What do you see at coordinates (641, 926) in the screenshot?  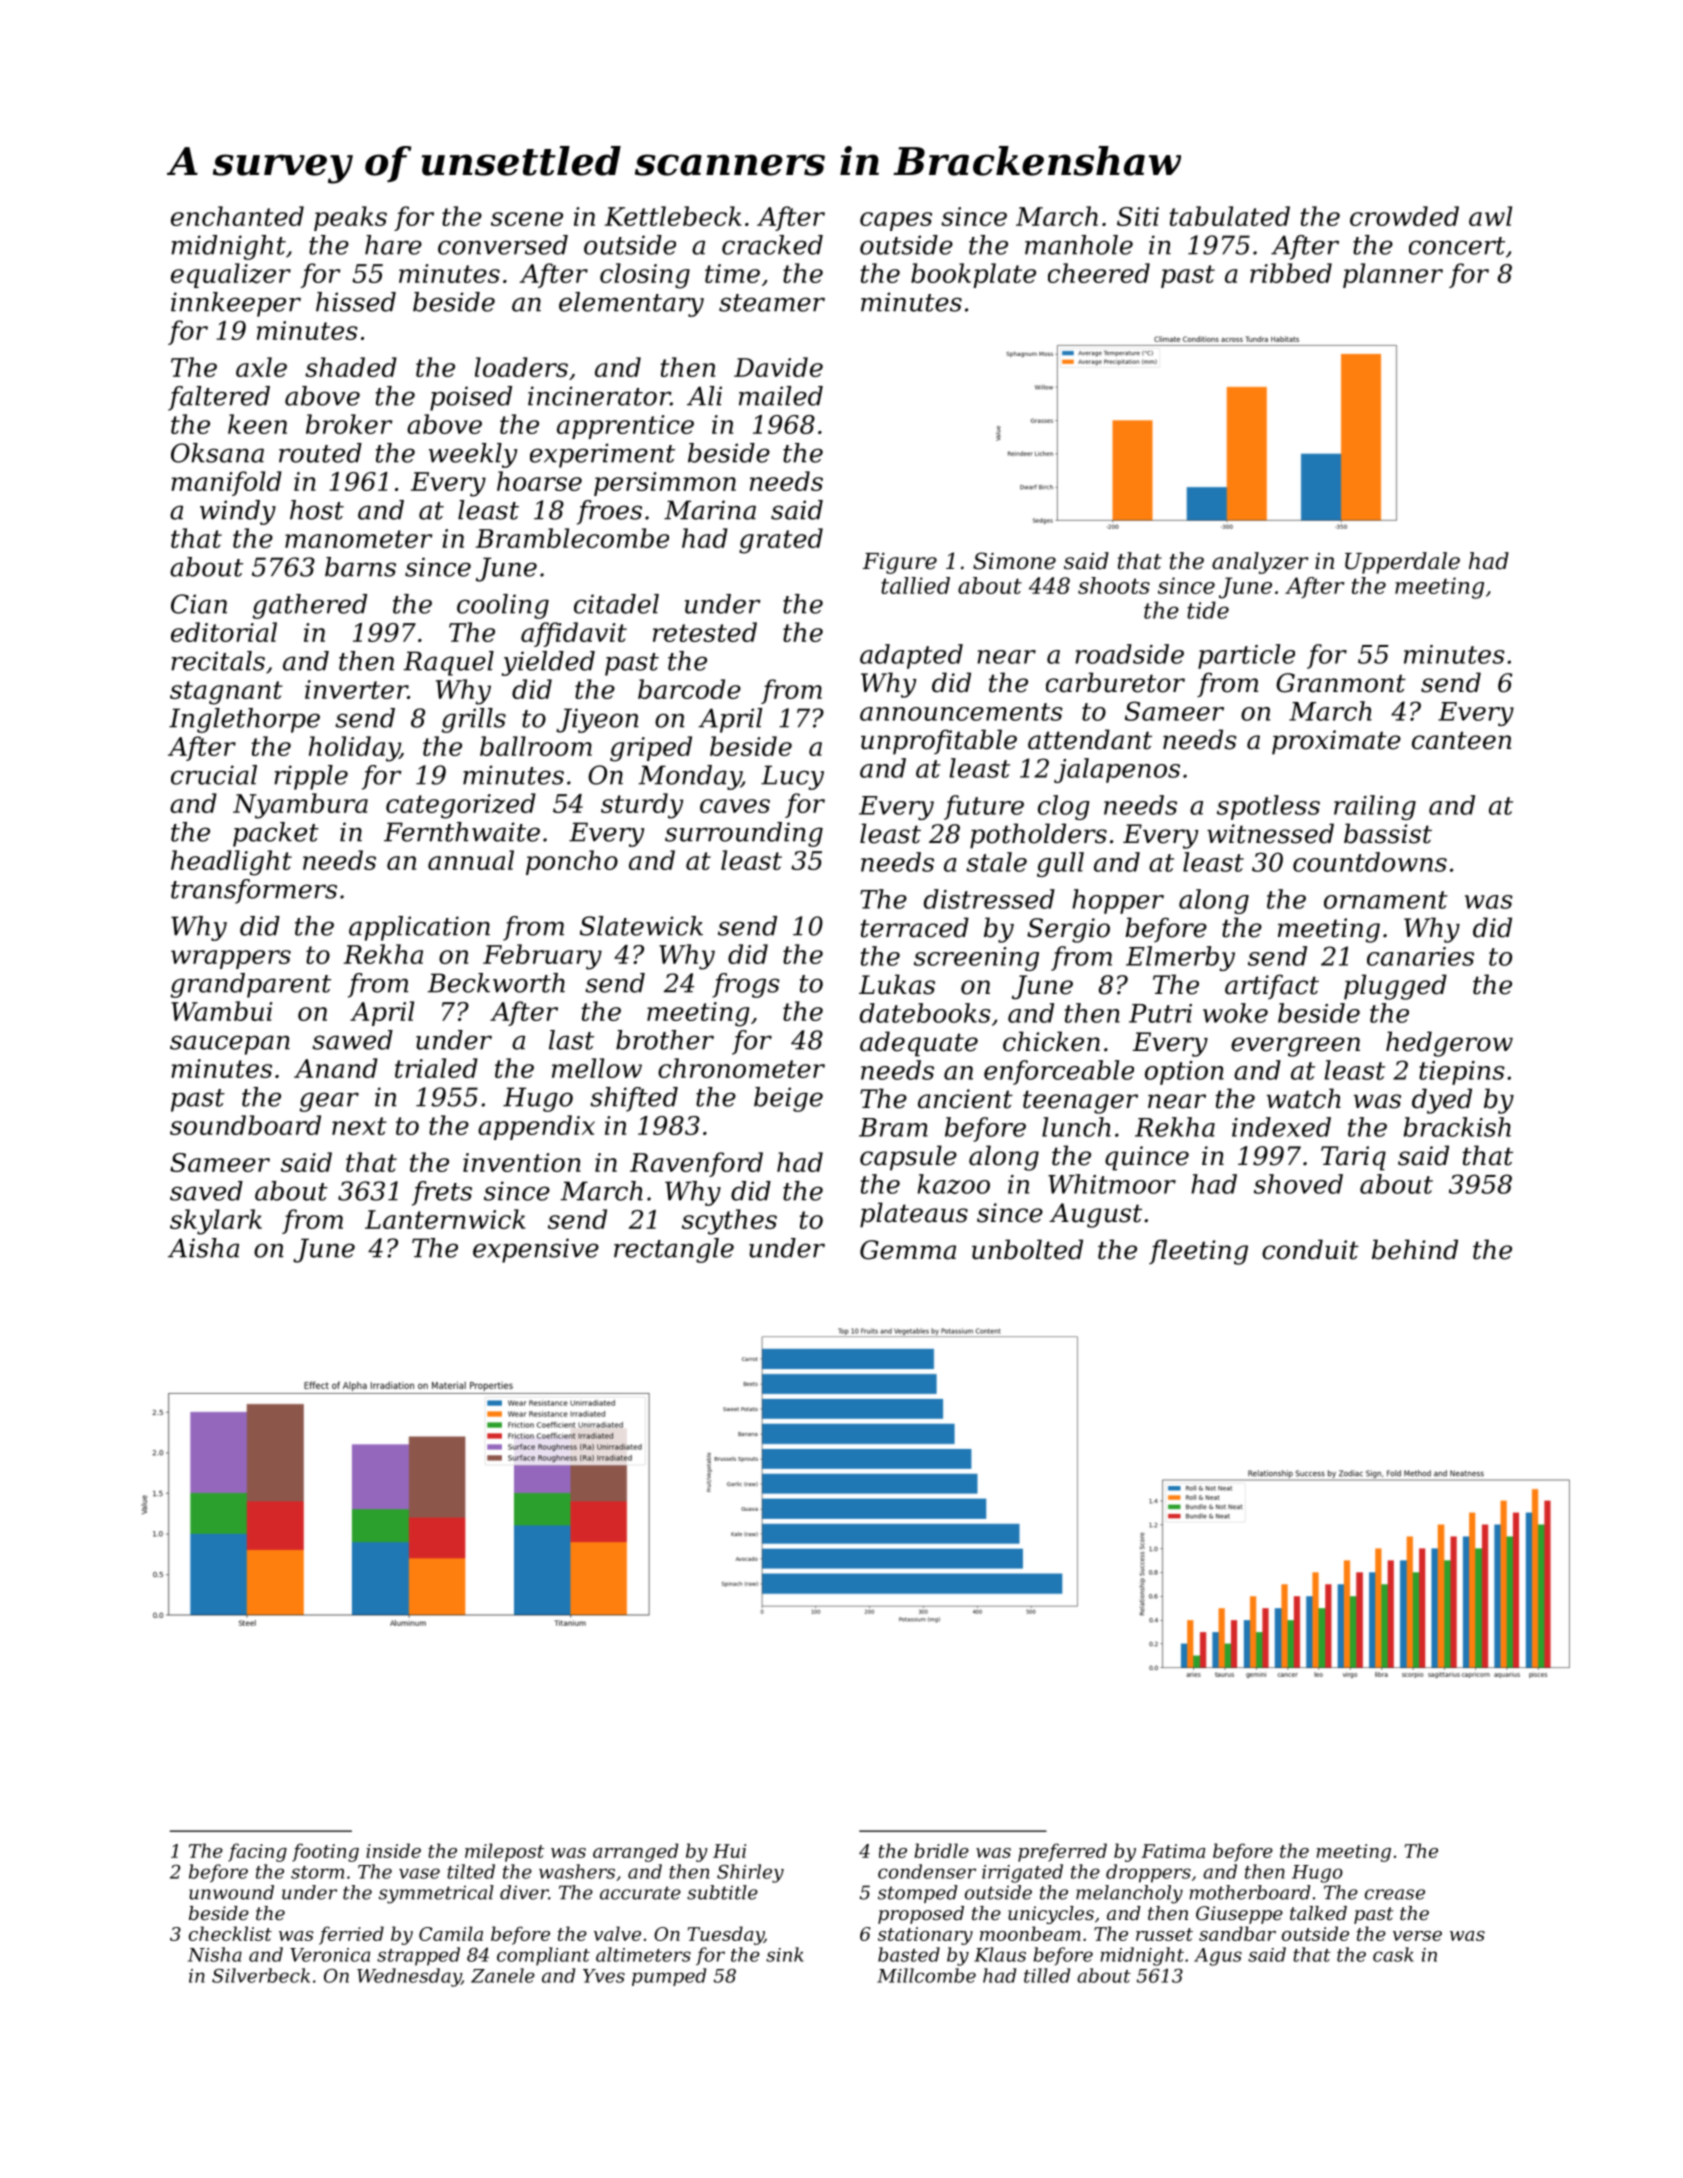 I see `Slatewick` at bounding box center [641, 926].
